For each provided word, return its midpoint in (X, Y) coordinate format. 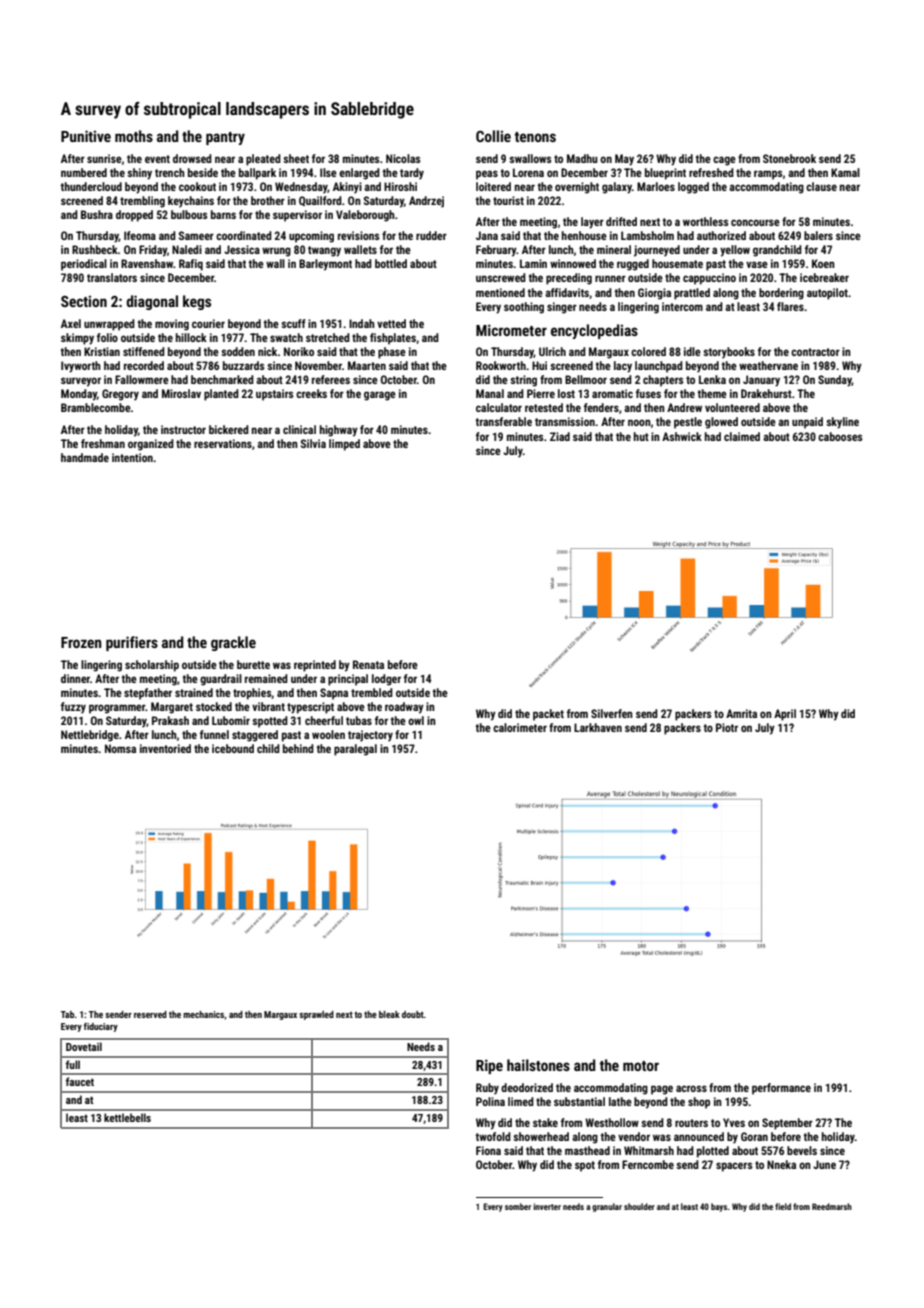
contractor (815, 352)
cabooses (840, 436)
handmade (85, 457)
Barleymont (325, 265)
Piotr (727, 727)
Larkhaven (598, 727)
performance (781, 1089)
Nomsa (120, 748)
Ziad (560, 436)
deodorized (527, 1087)
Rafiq (191, 265)
